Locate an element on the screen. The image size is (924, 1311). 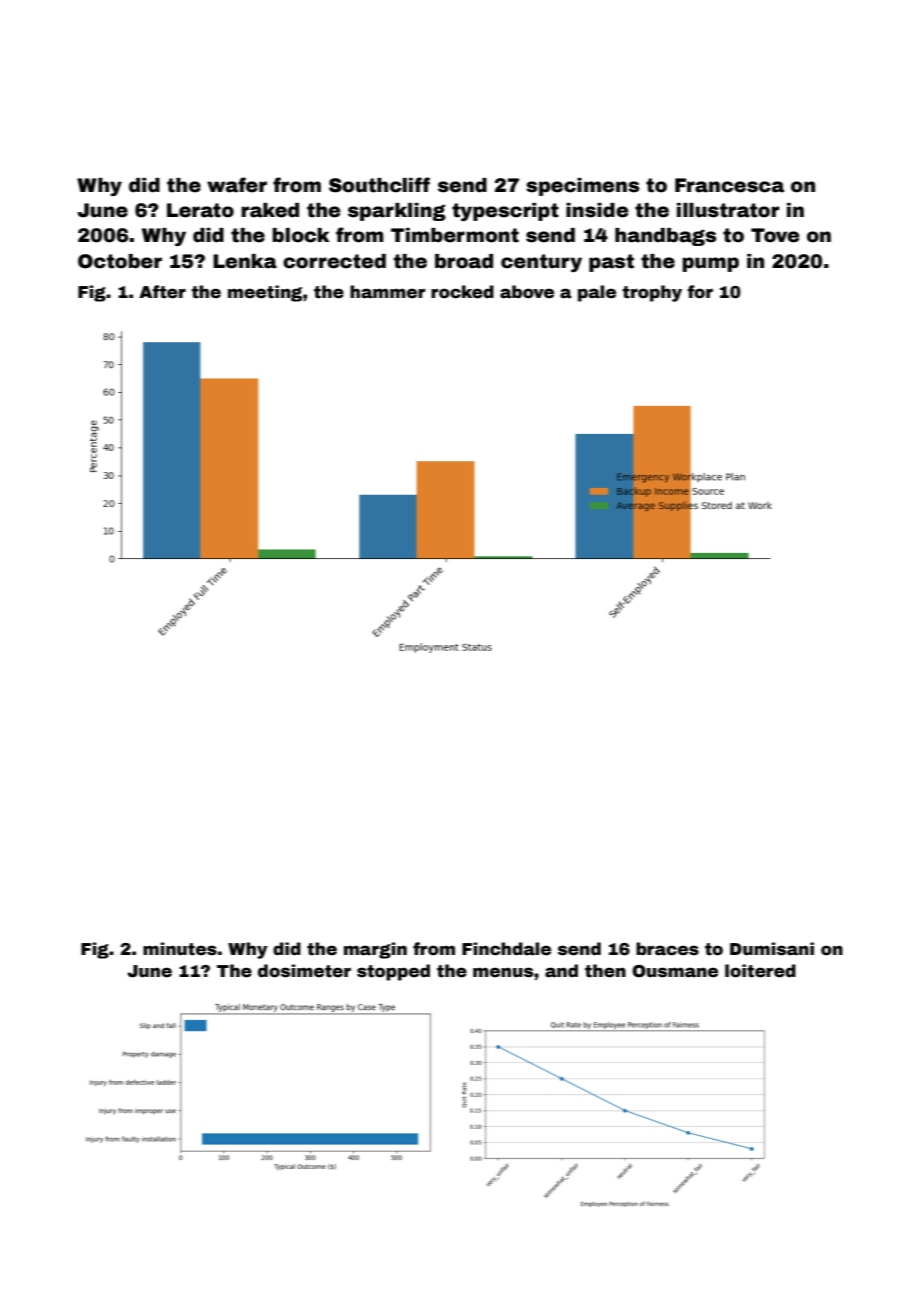
wafer is located at coordinates (237, 185).
